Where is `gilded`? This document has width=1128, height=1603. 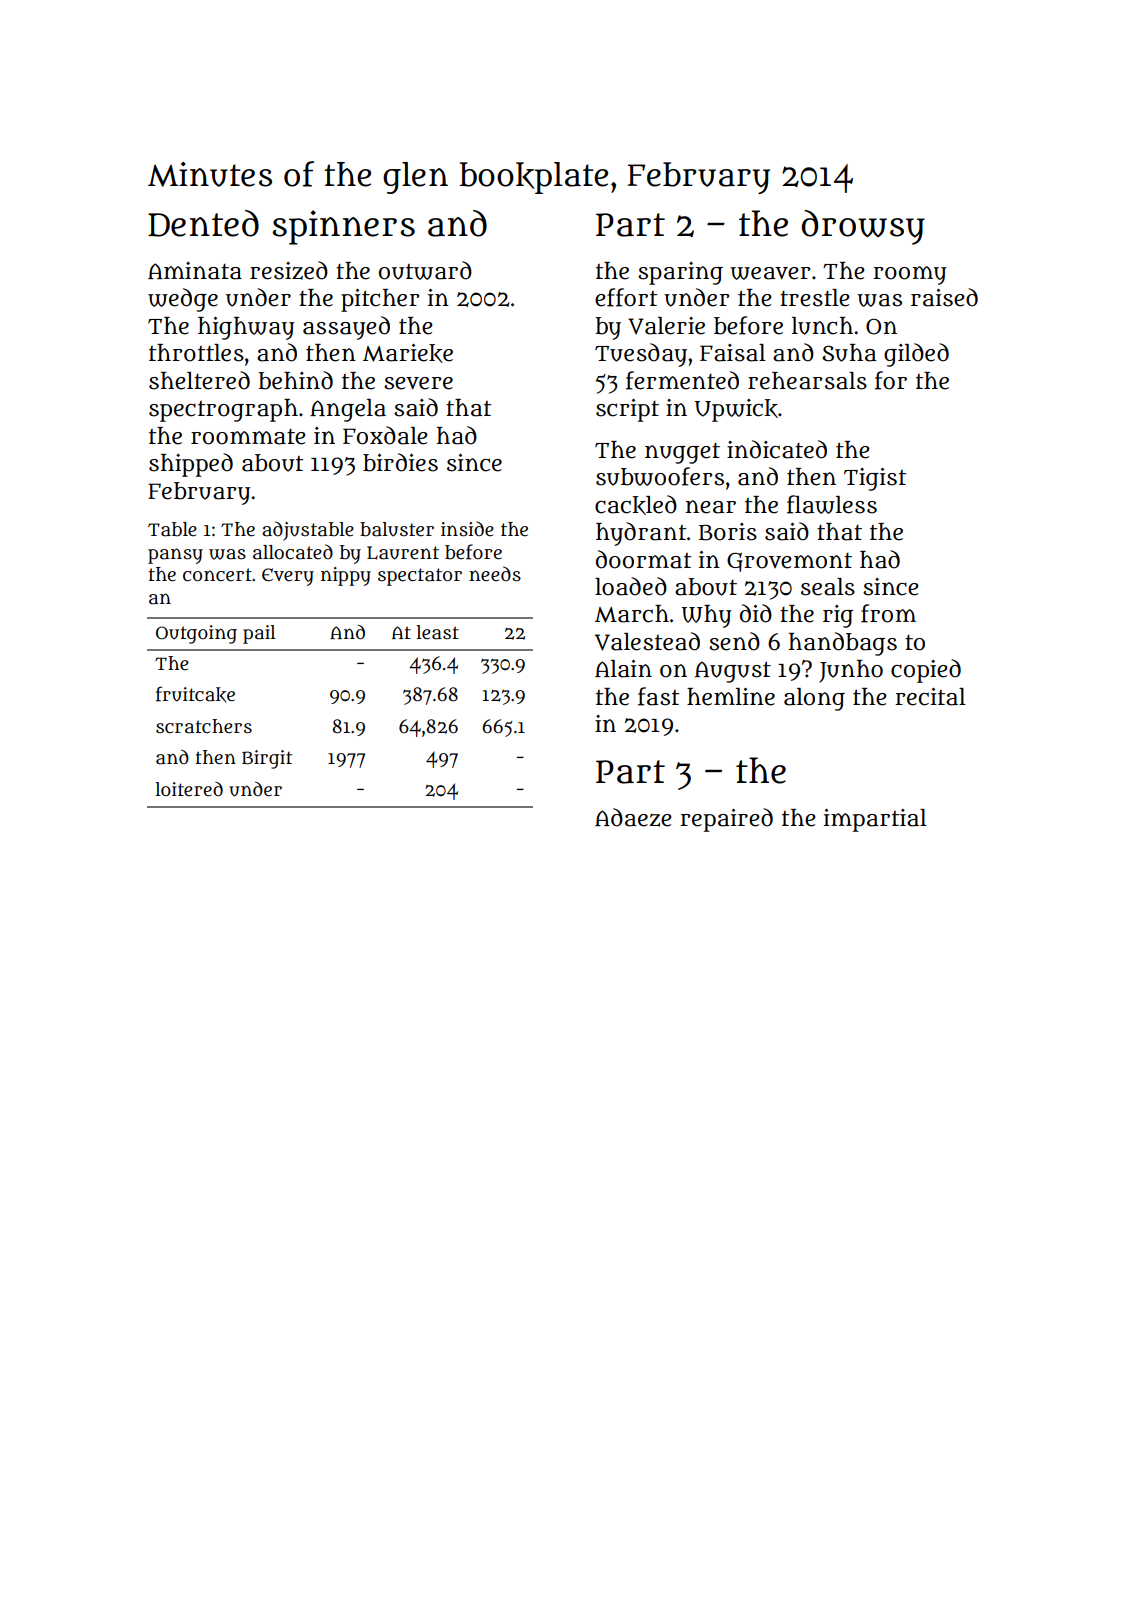
gilded is located at coordinates (916, 355).
